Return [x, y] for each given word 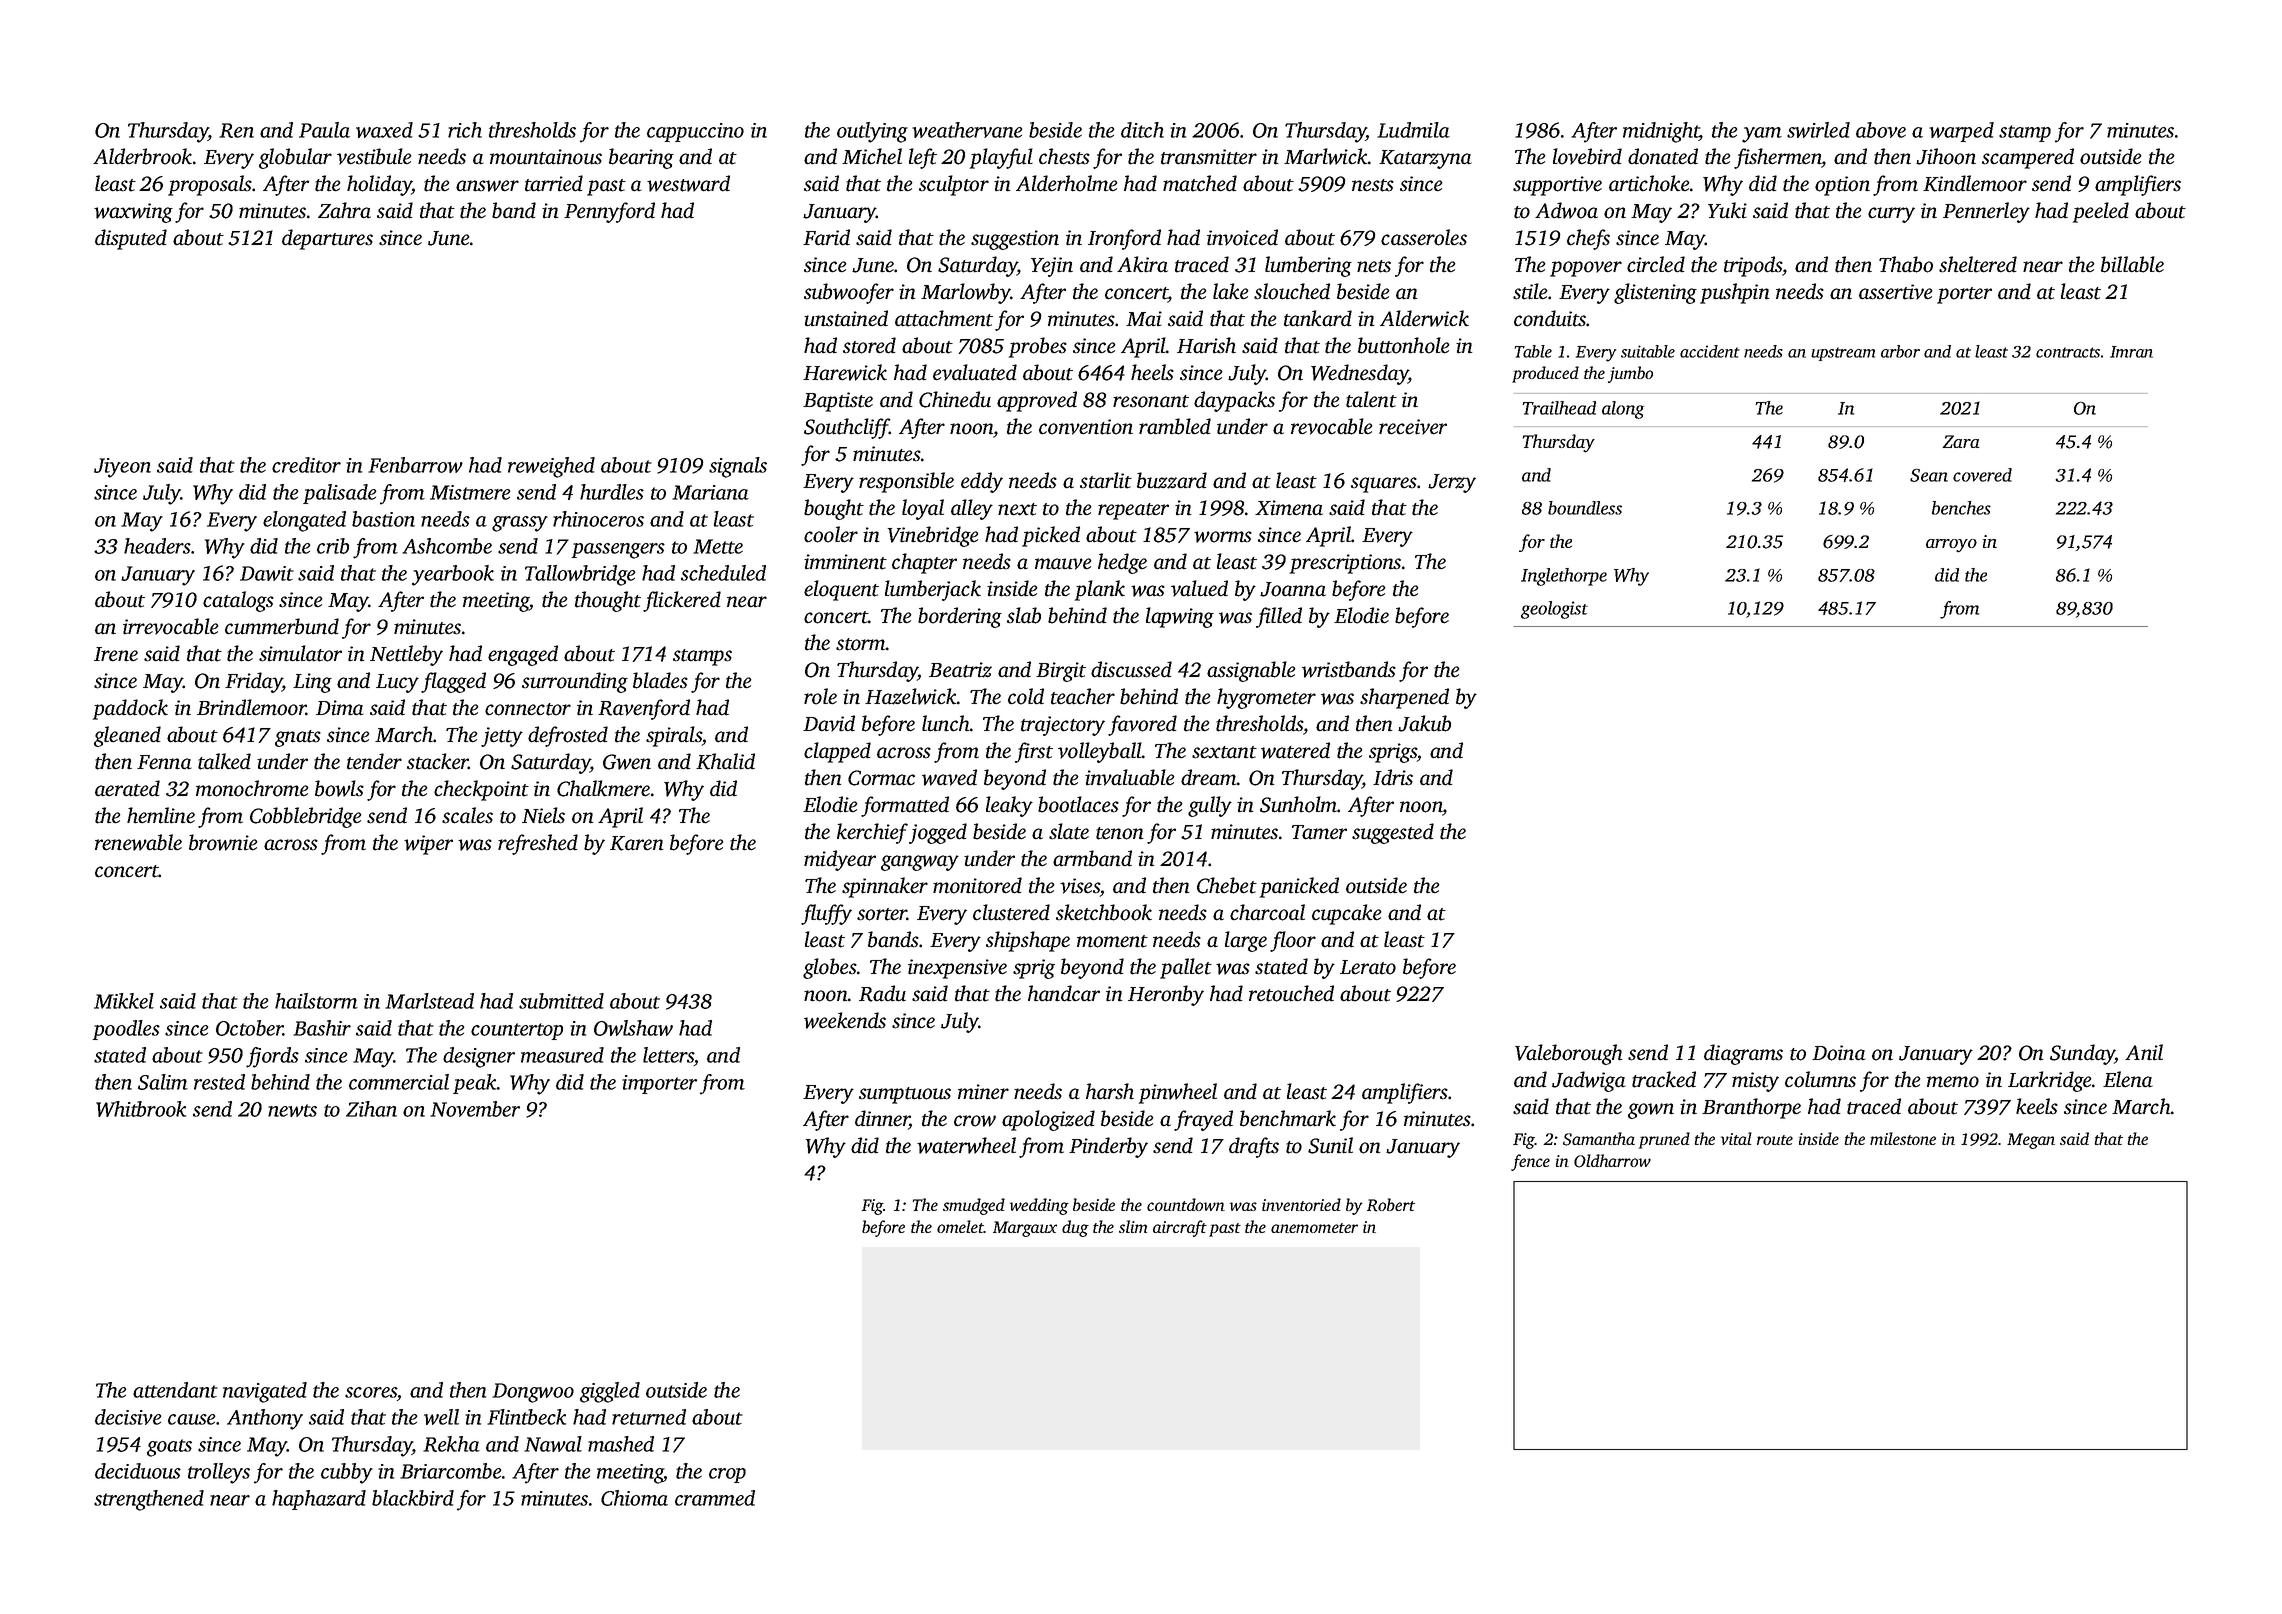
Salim [163, 1082]
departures [327, 239]
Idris [1393, 777]
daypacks [1234, 401]
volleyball [1100, 752]
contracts [2068, 352]
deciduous [138, 1471]
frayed [1203, 1120]
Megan [2031, 1141]
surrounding [575, 682]
